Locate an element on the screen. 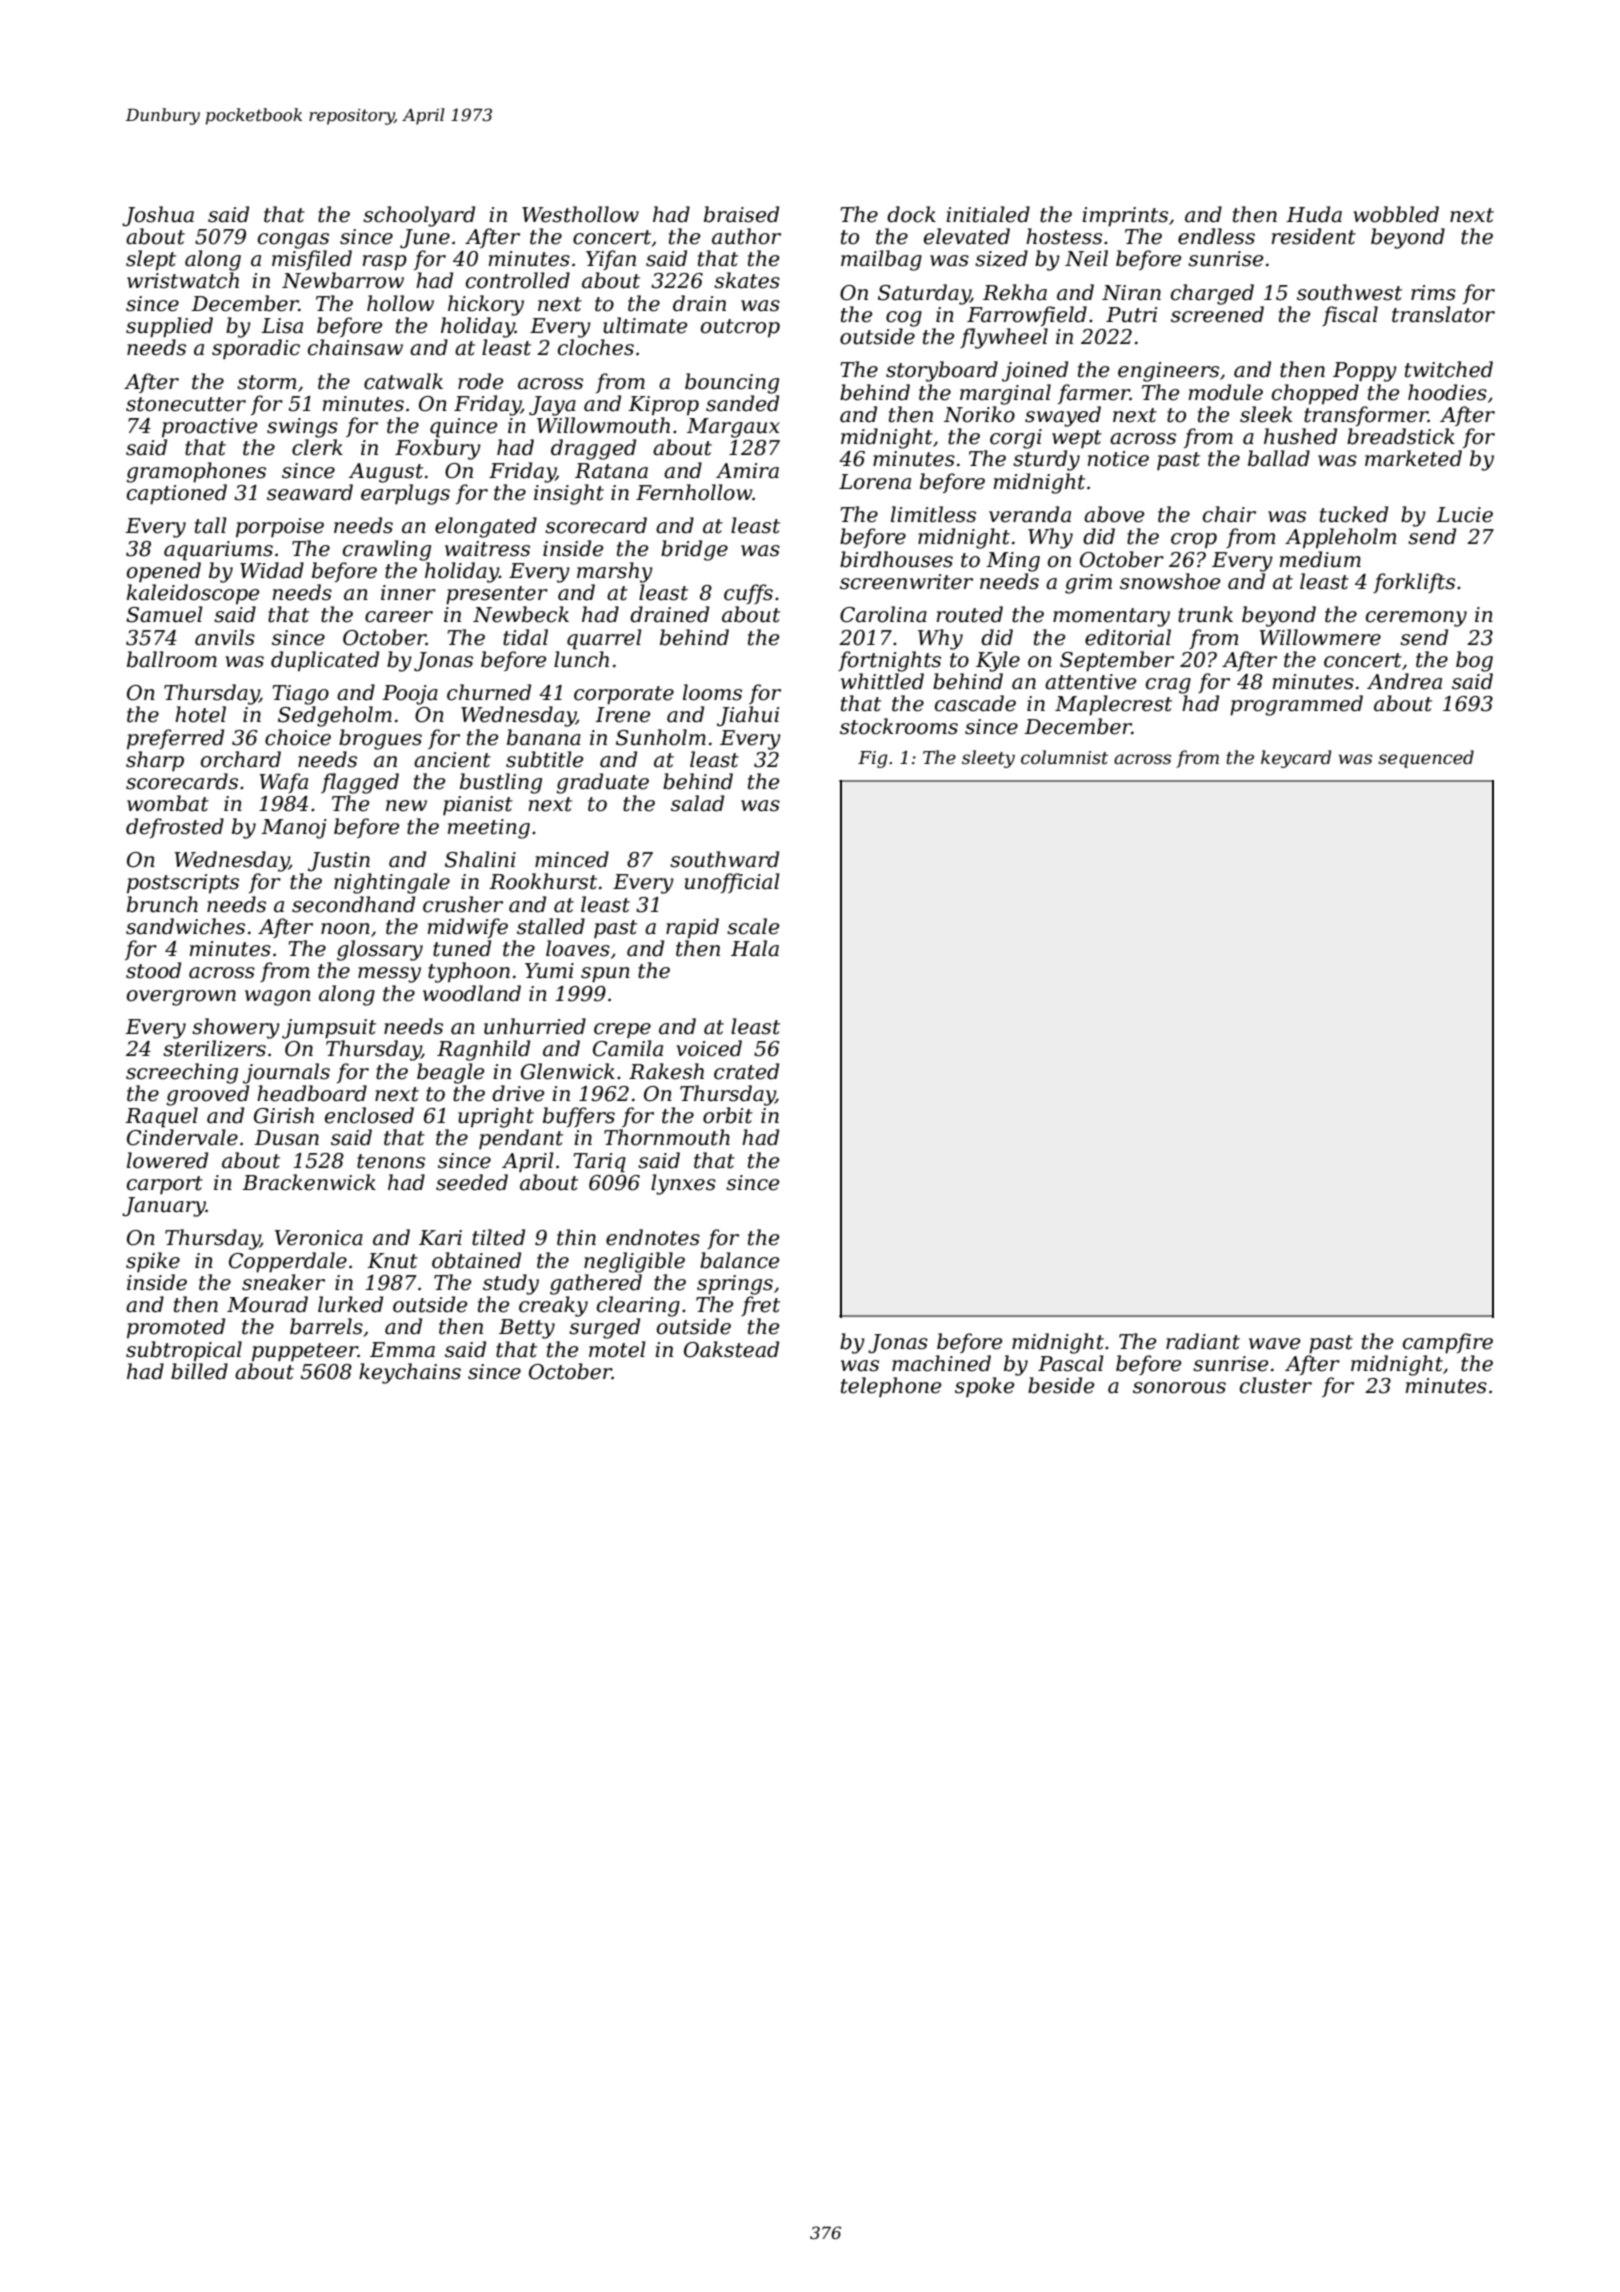 The width and height of the screenshot is (1620, 2292). Irene is located at coordinates (622, 715).
